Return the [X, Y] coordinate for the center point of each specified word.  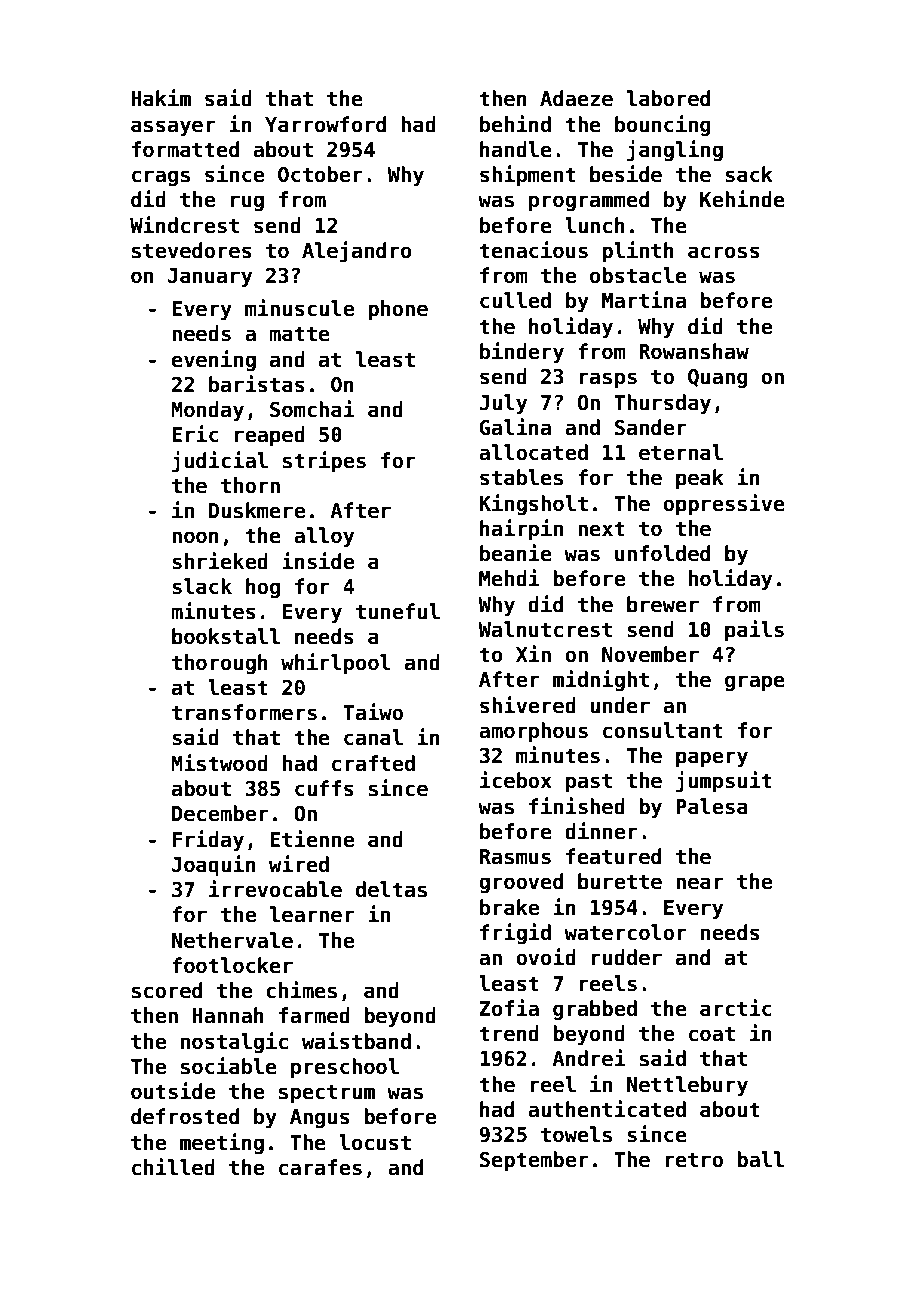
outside [173, 1091]
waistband [356, 1041]
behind [515, 124]
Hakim [161, 98]
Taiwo [373, 712]
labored [668, 98]
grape [755, 683]
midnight [601, 680]
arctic [736, 1008]
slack [202, 586]
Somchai [312, 409]
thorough [220, 664]
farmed [314, 1015]
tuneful [398, 611]
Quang [718, 378]
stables [521, 477]
